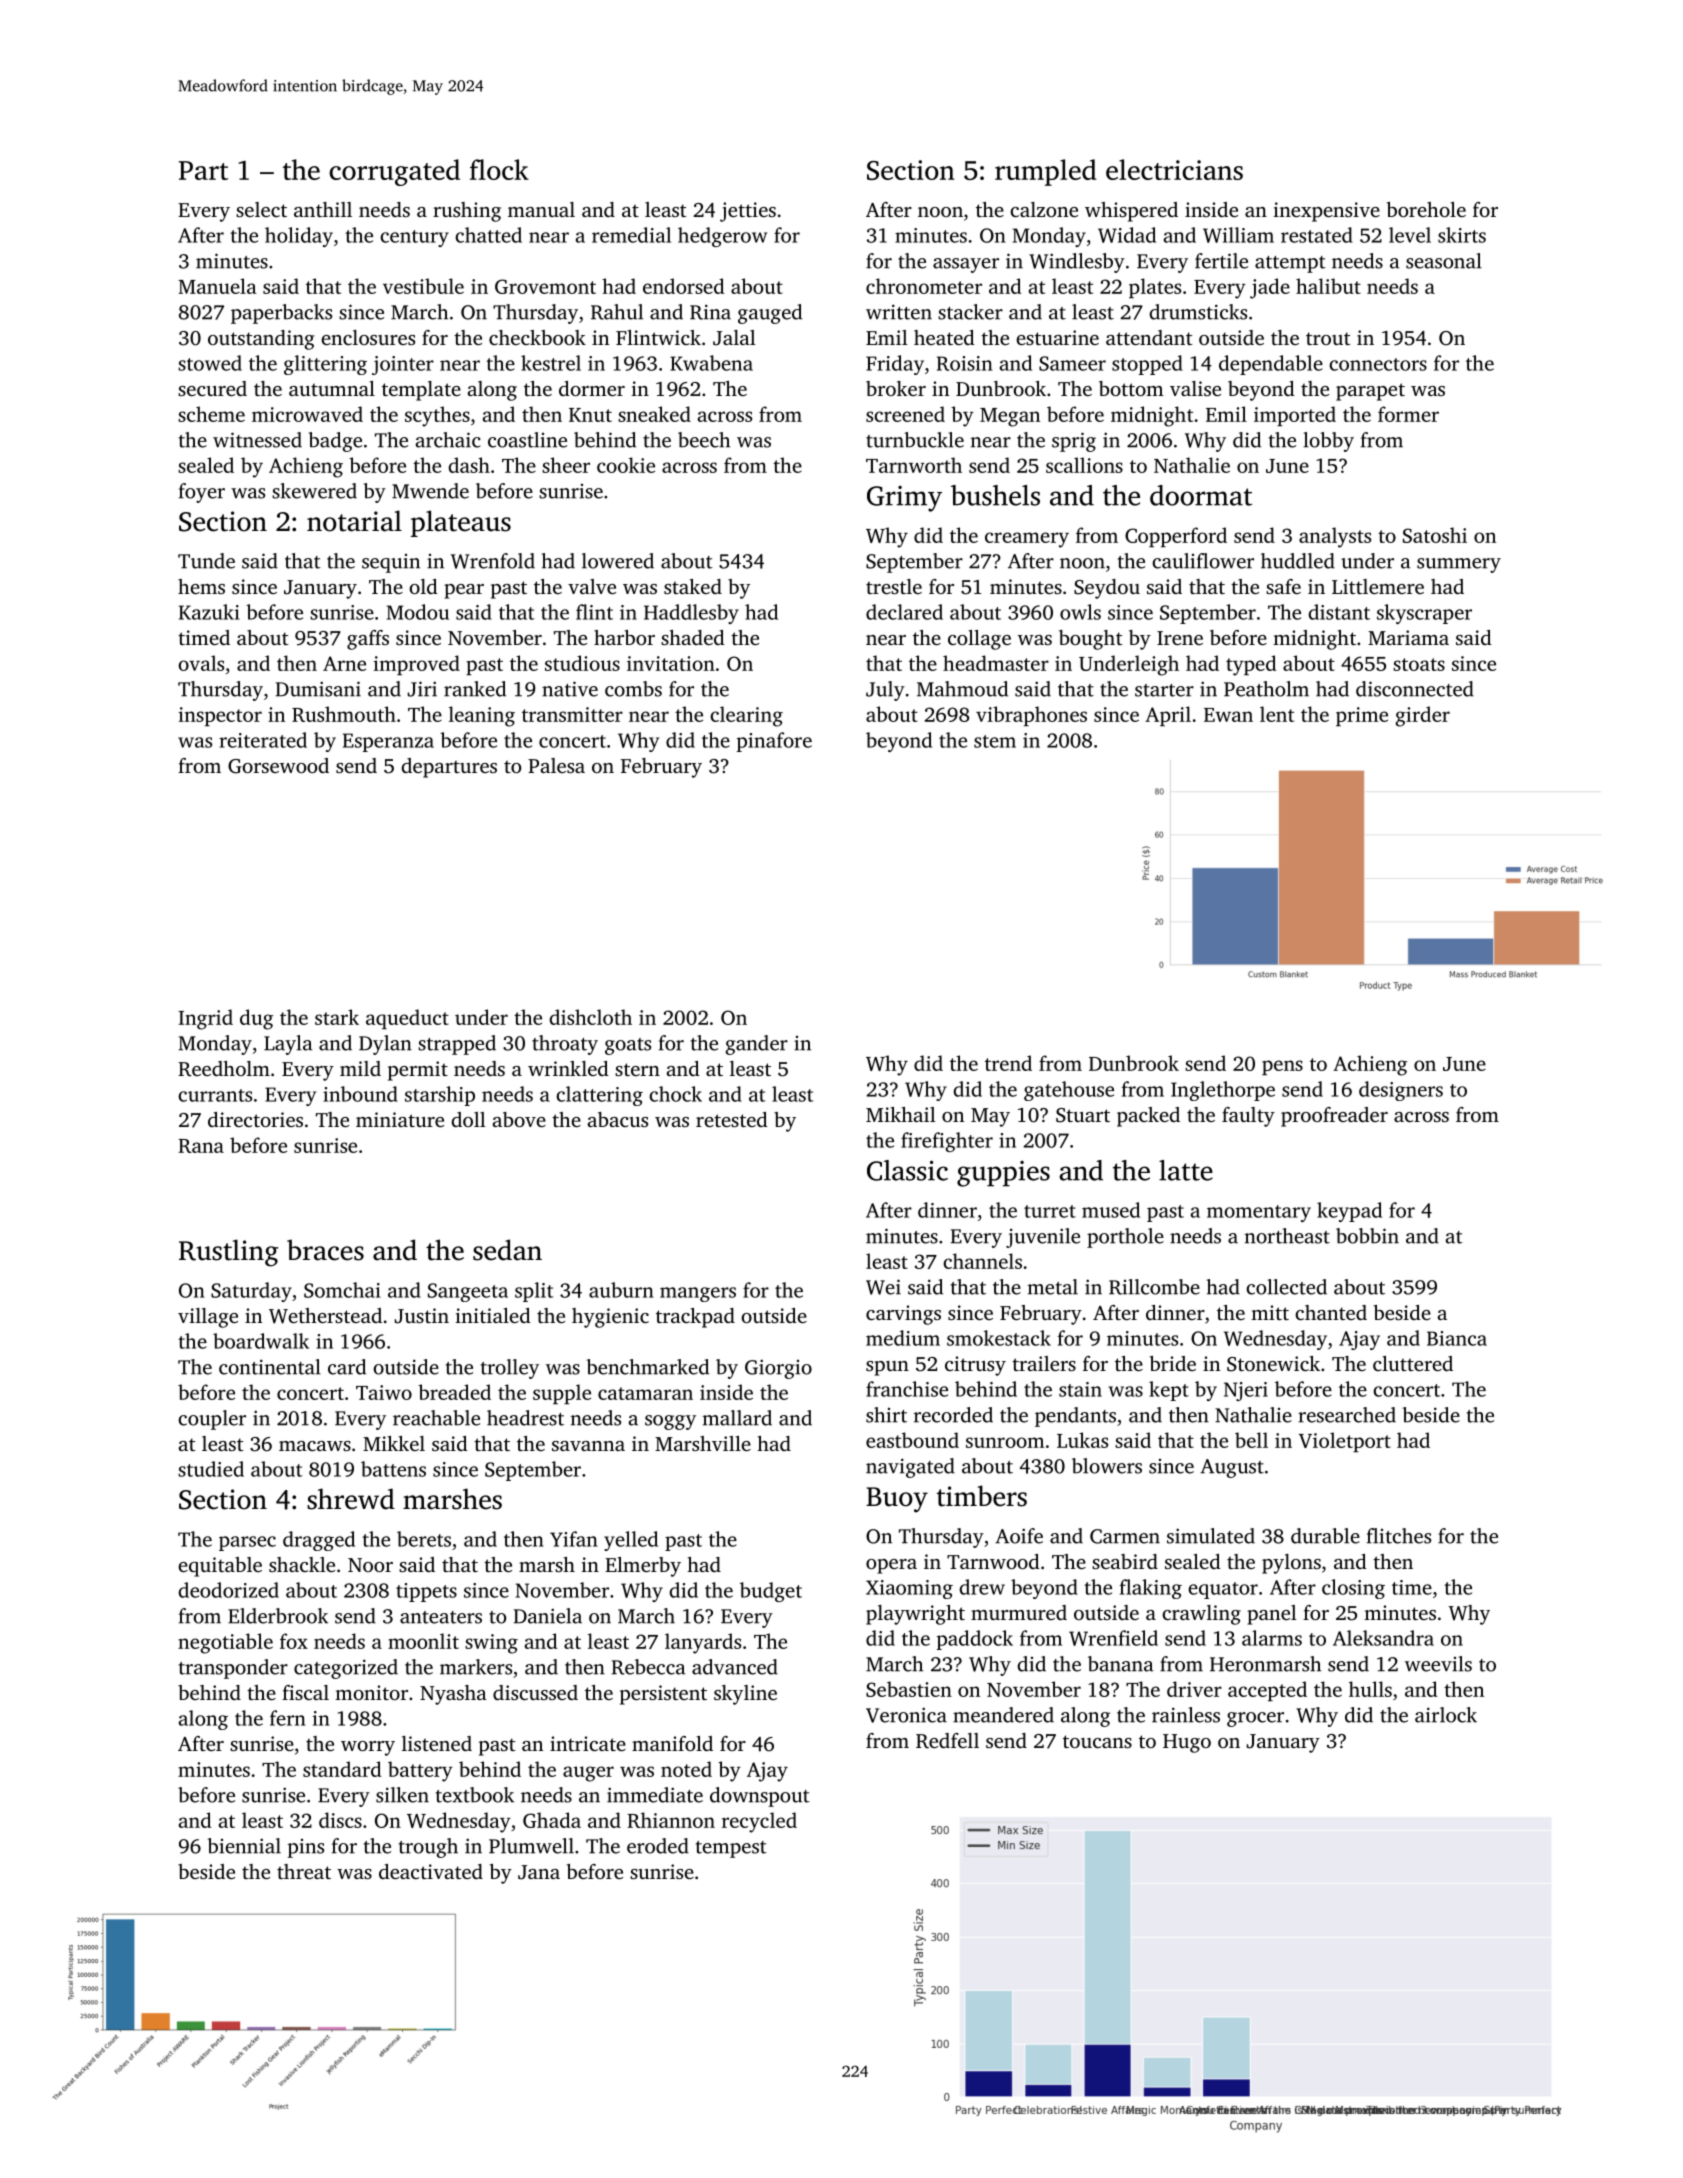 The width and height of the screenshot is (1683, 2178). What do you see at coordinates (588, 1446) in the screenshot?
I see `savanna` at bounding box center [588, 1446].
